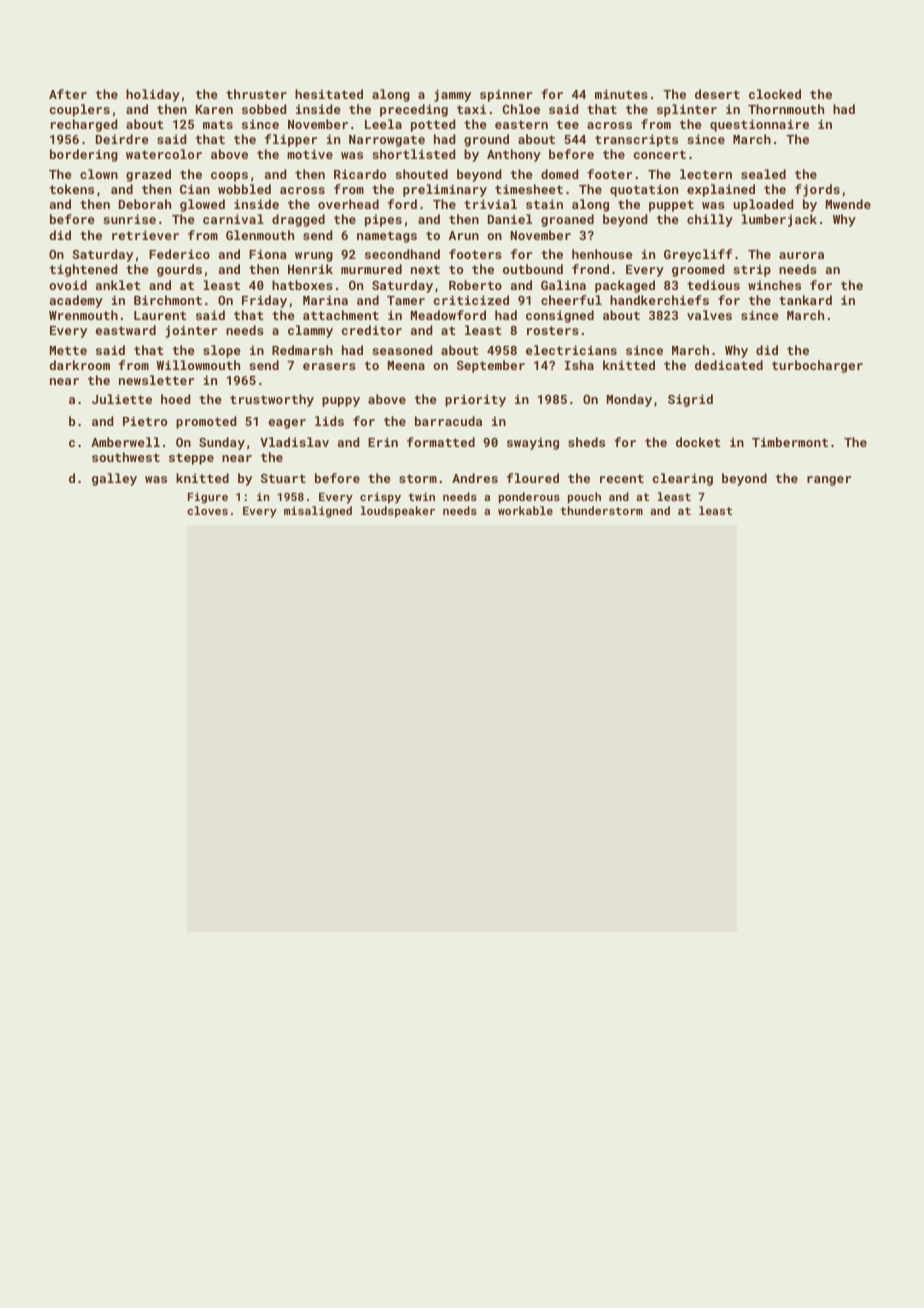 This image has width=924, height=1308. I want to click on wobbled, so click(244, 189).
